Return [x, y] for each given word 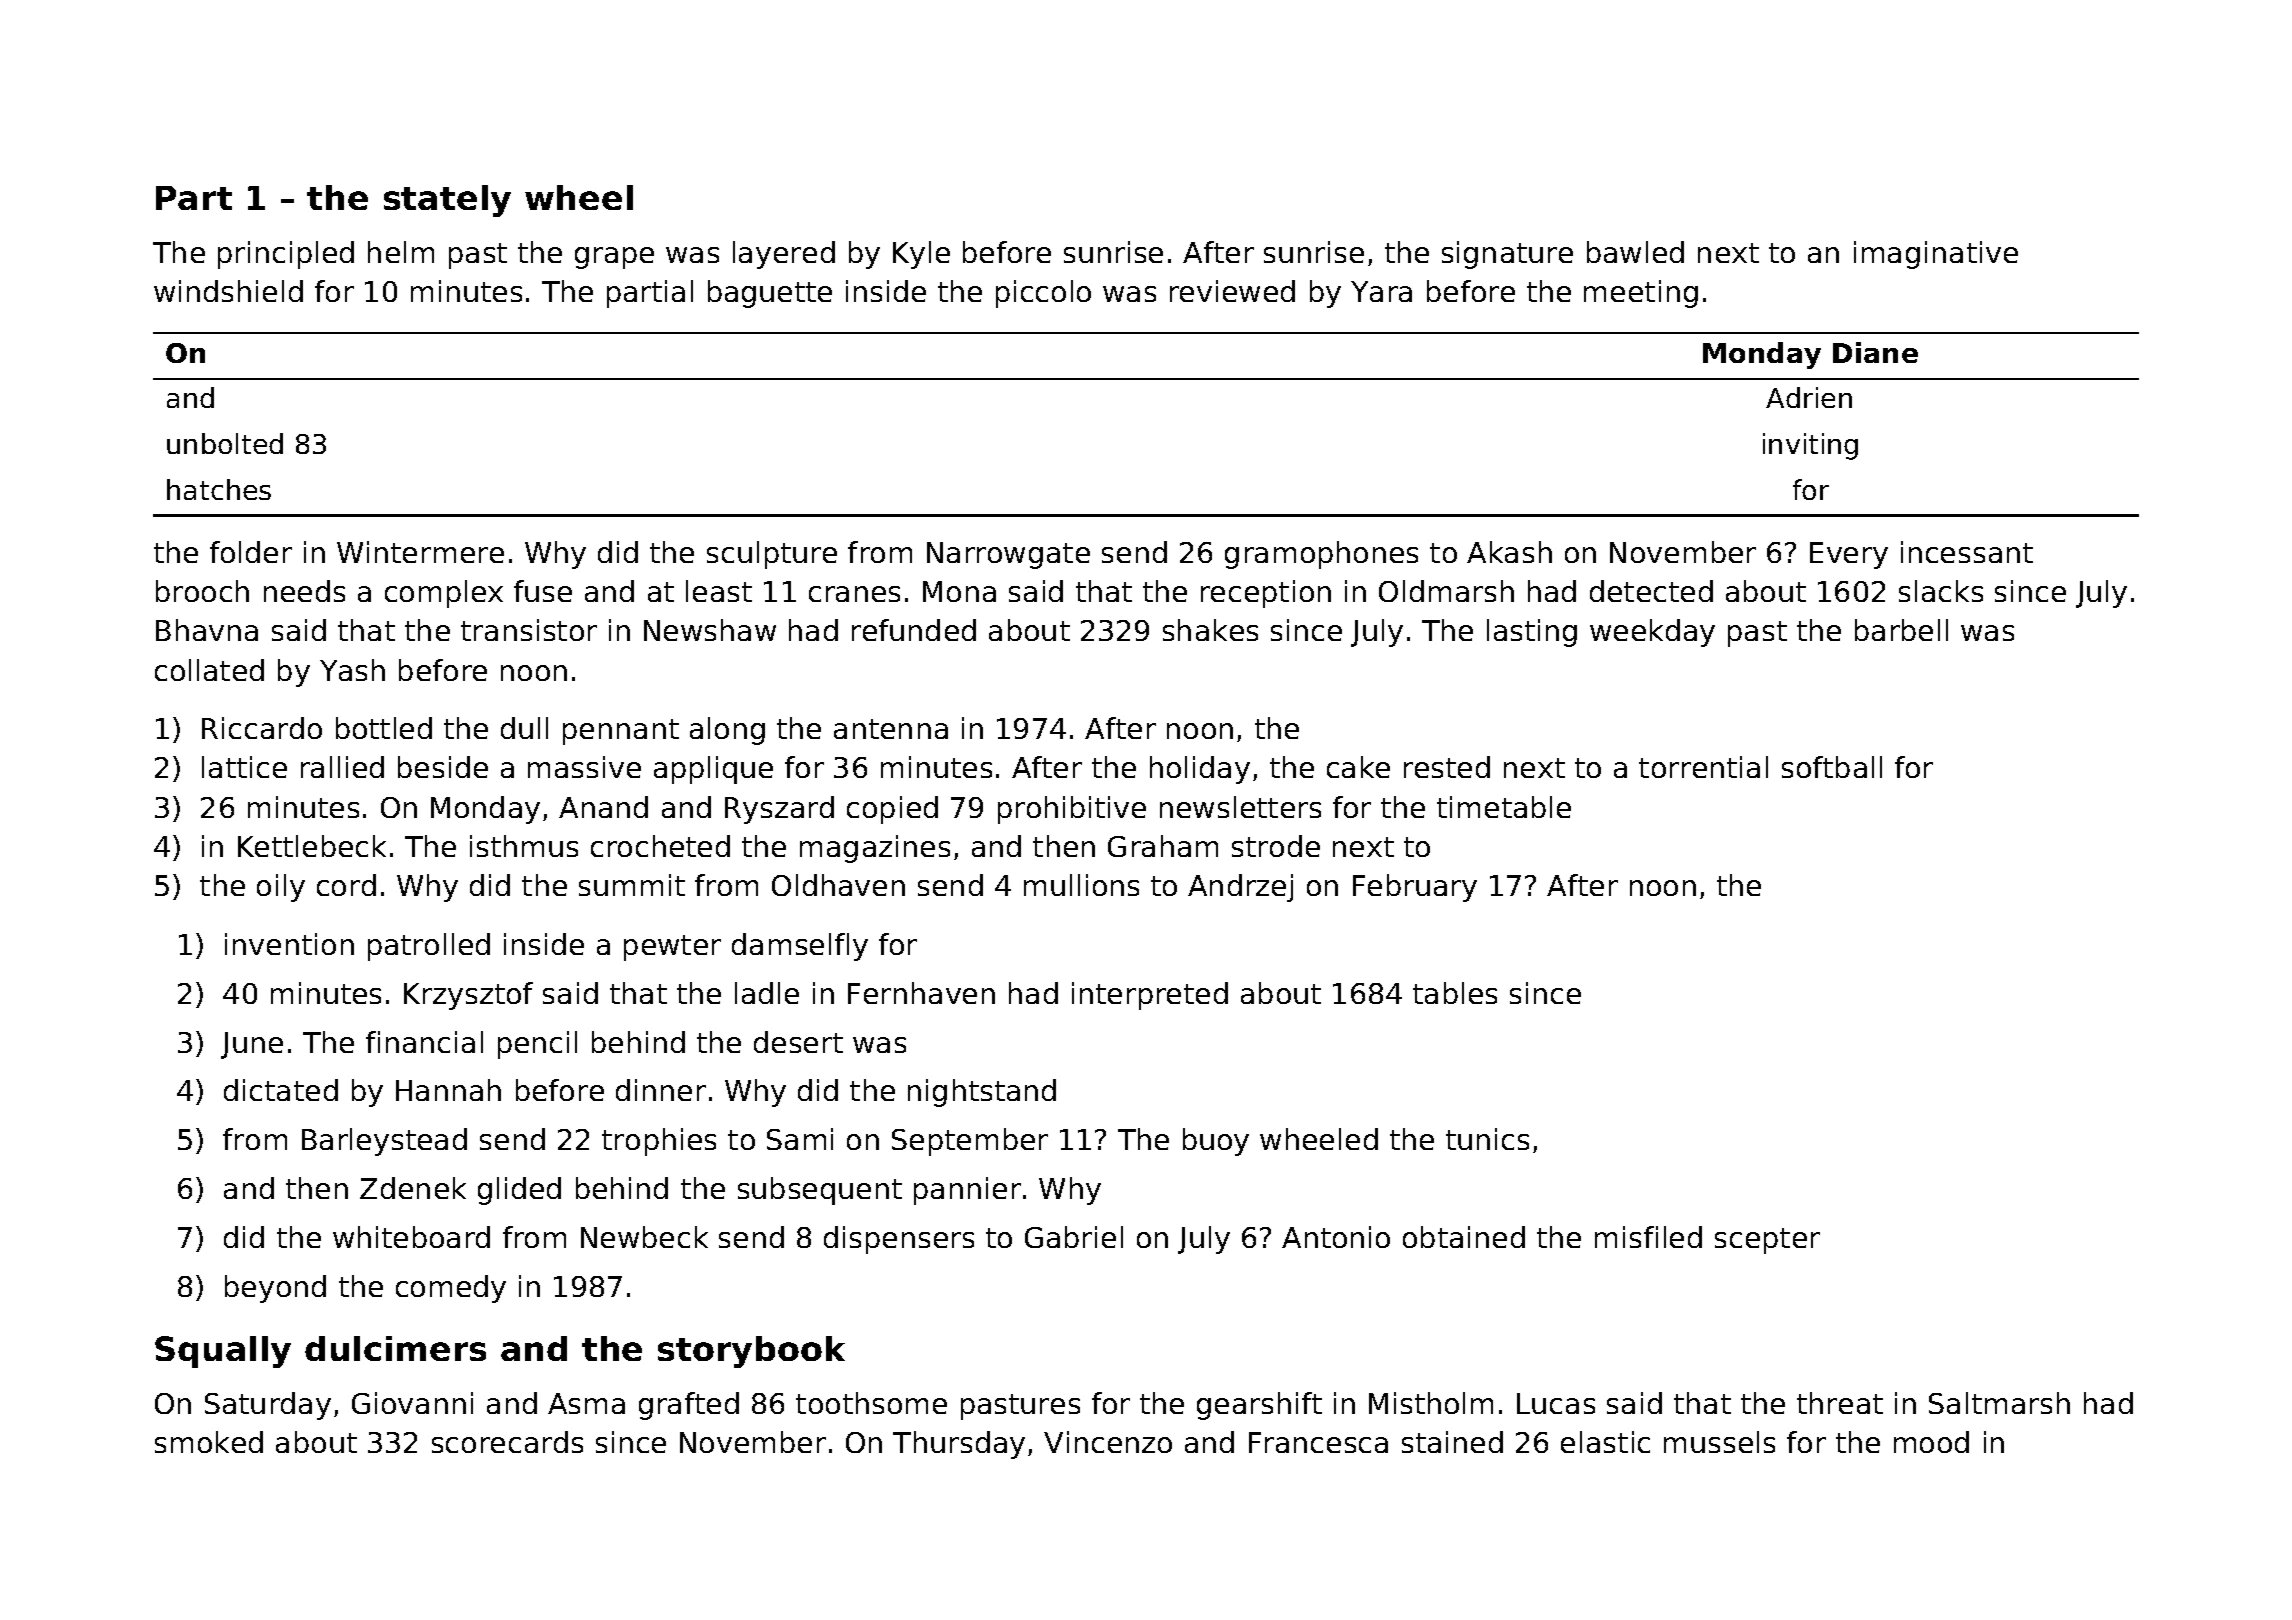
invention [289, 944]
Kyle [921, 255]
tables [1455, 993]
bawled [1635, 252]
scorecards [507, 1442]
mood [1931, 1442]
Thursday [959, 1445]
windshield [228, 291]
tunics [1487, 1139]
